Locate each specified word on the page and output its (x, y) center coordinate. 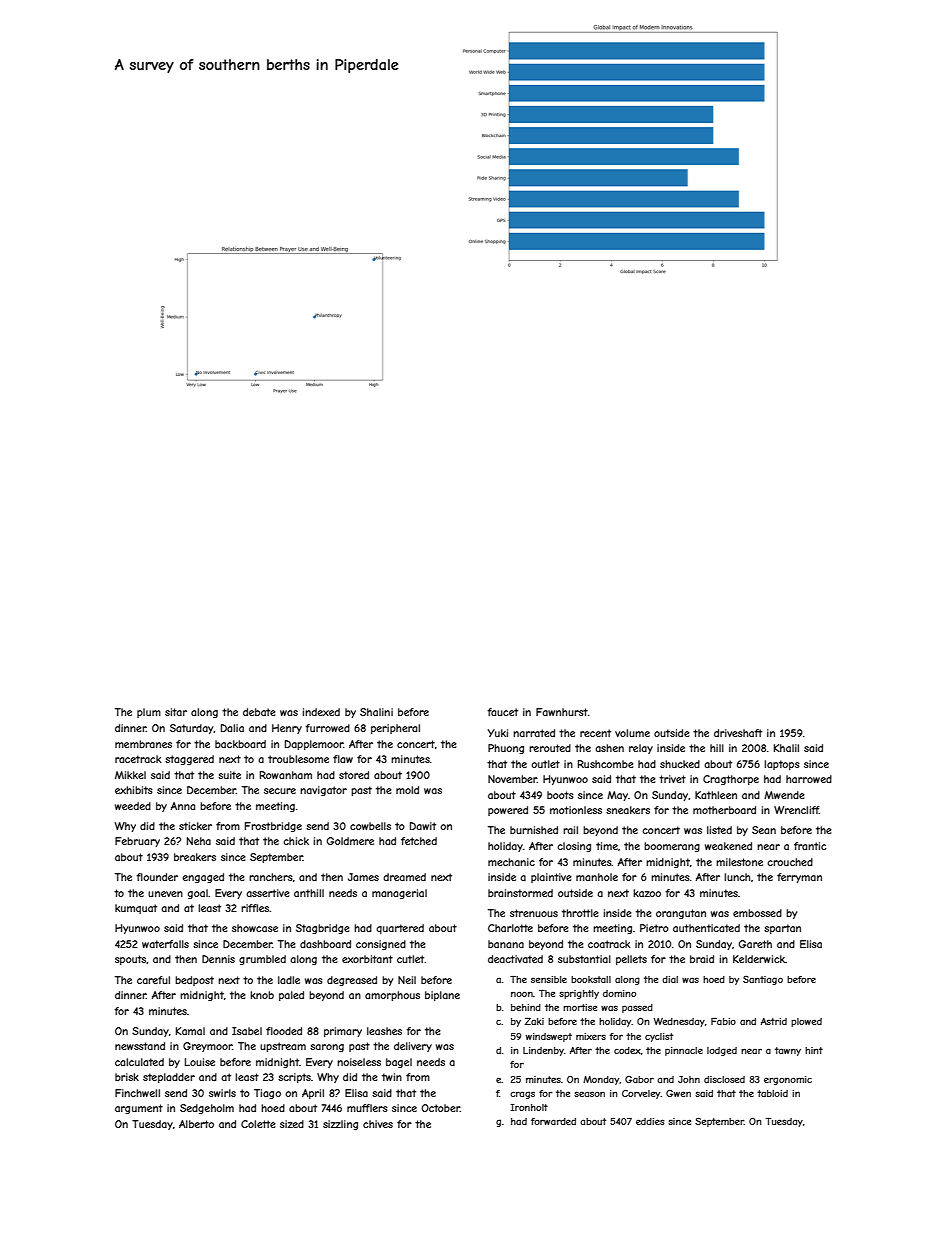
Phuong (506, 749)
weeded (133, 806)
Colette (258, 1124)
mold (407, 790)
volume (632, 733)
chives (378, 1124)
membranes (143, 744)
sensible (549, 979)
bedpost (194, 981)
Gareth (755, 944)
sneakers (628, 810)
